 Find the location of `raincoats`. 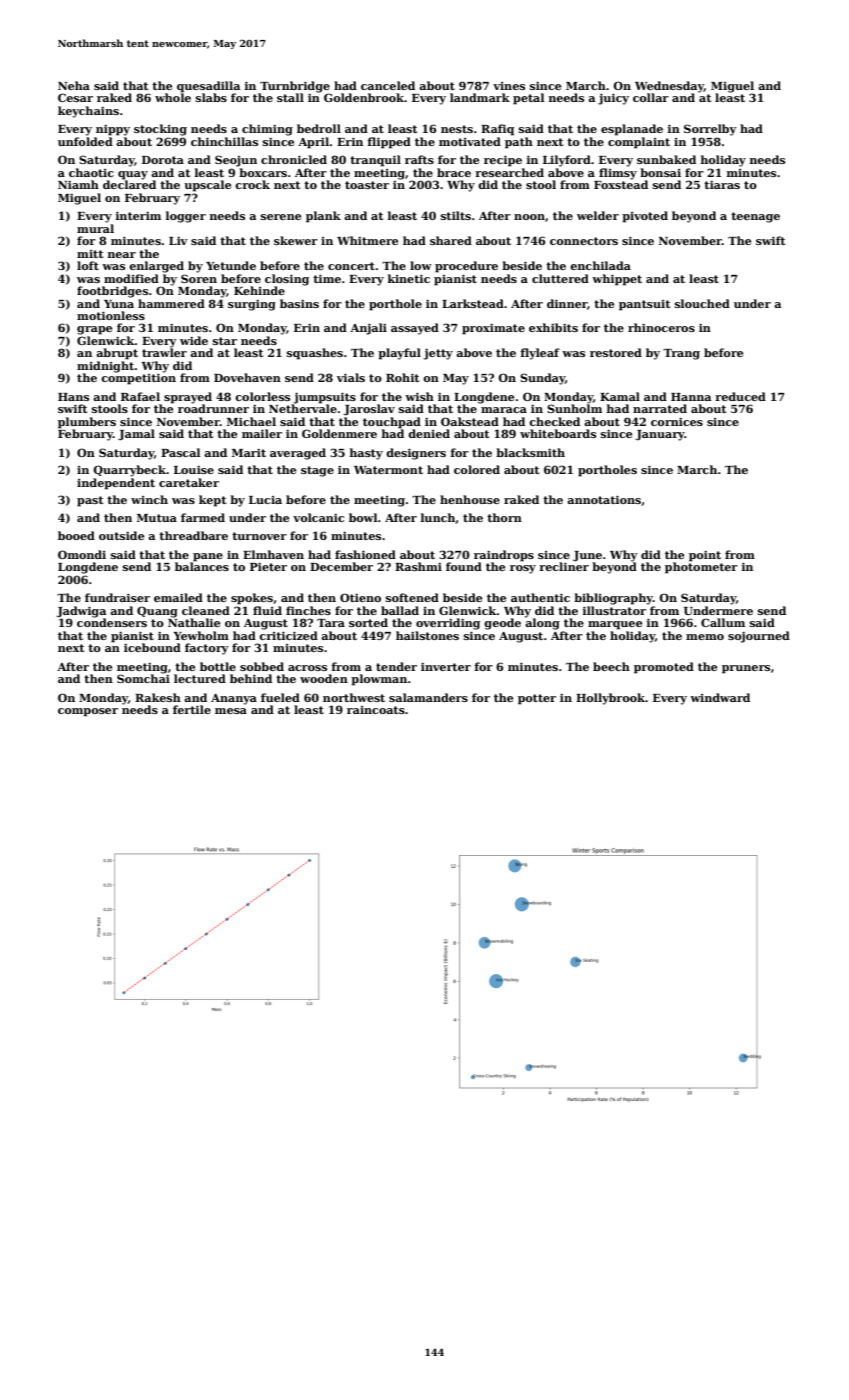

raincoats is located at coordinates (376, 710).
